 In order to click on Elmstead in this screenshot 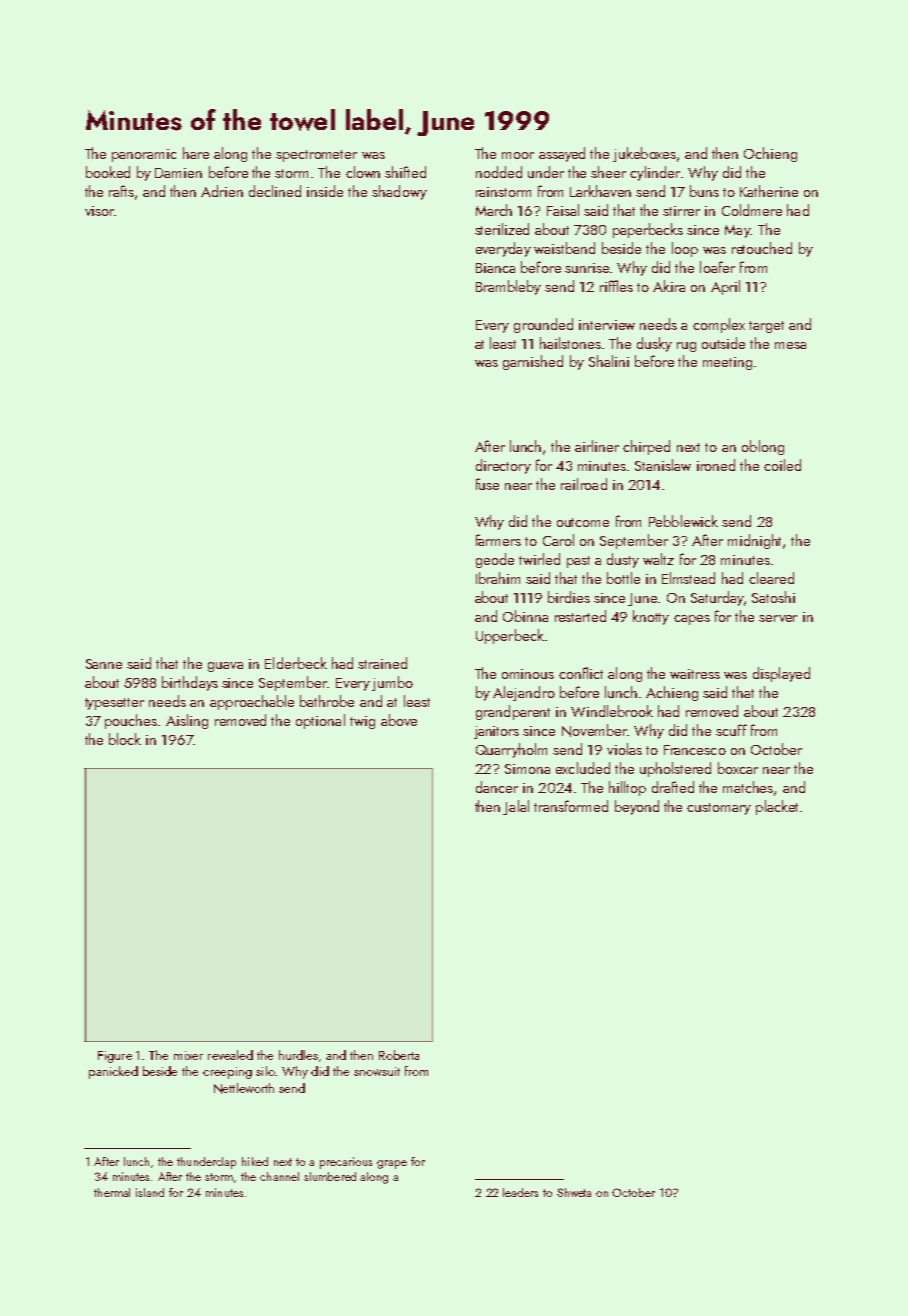, I will do `click(688, 578)`.
